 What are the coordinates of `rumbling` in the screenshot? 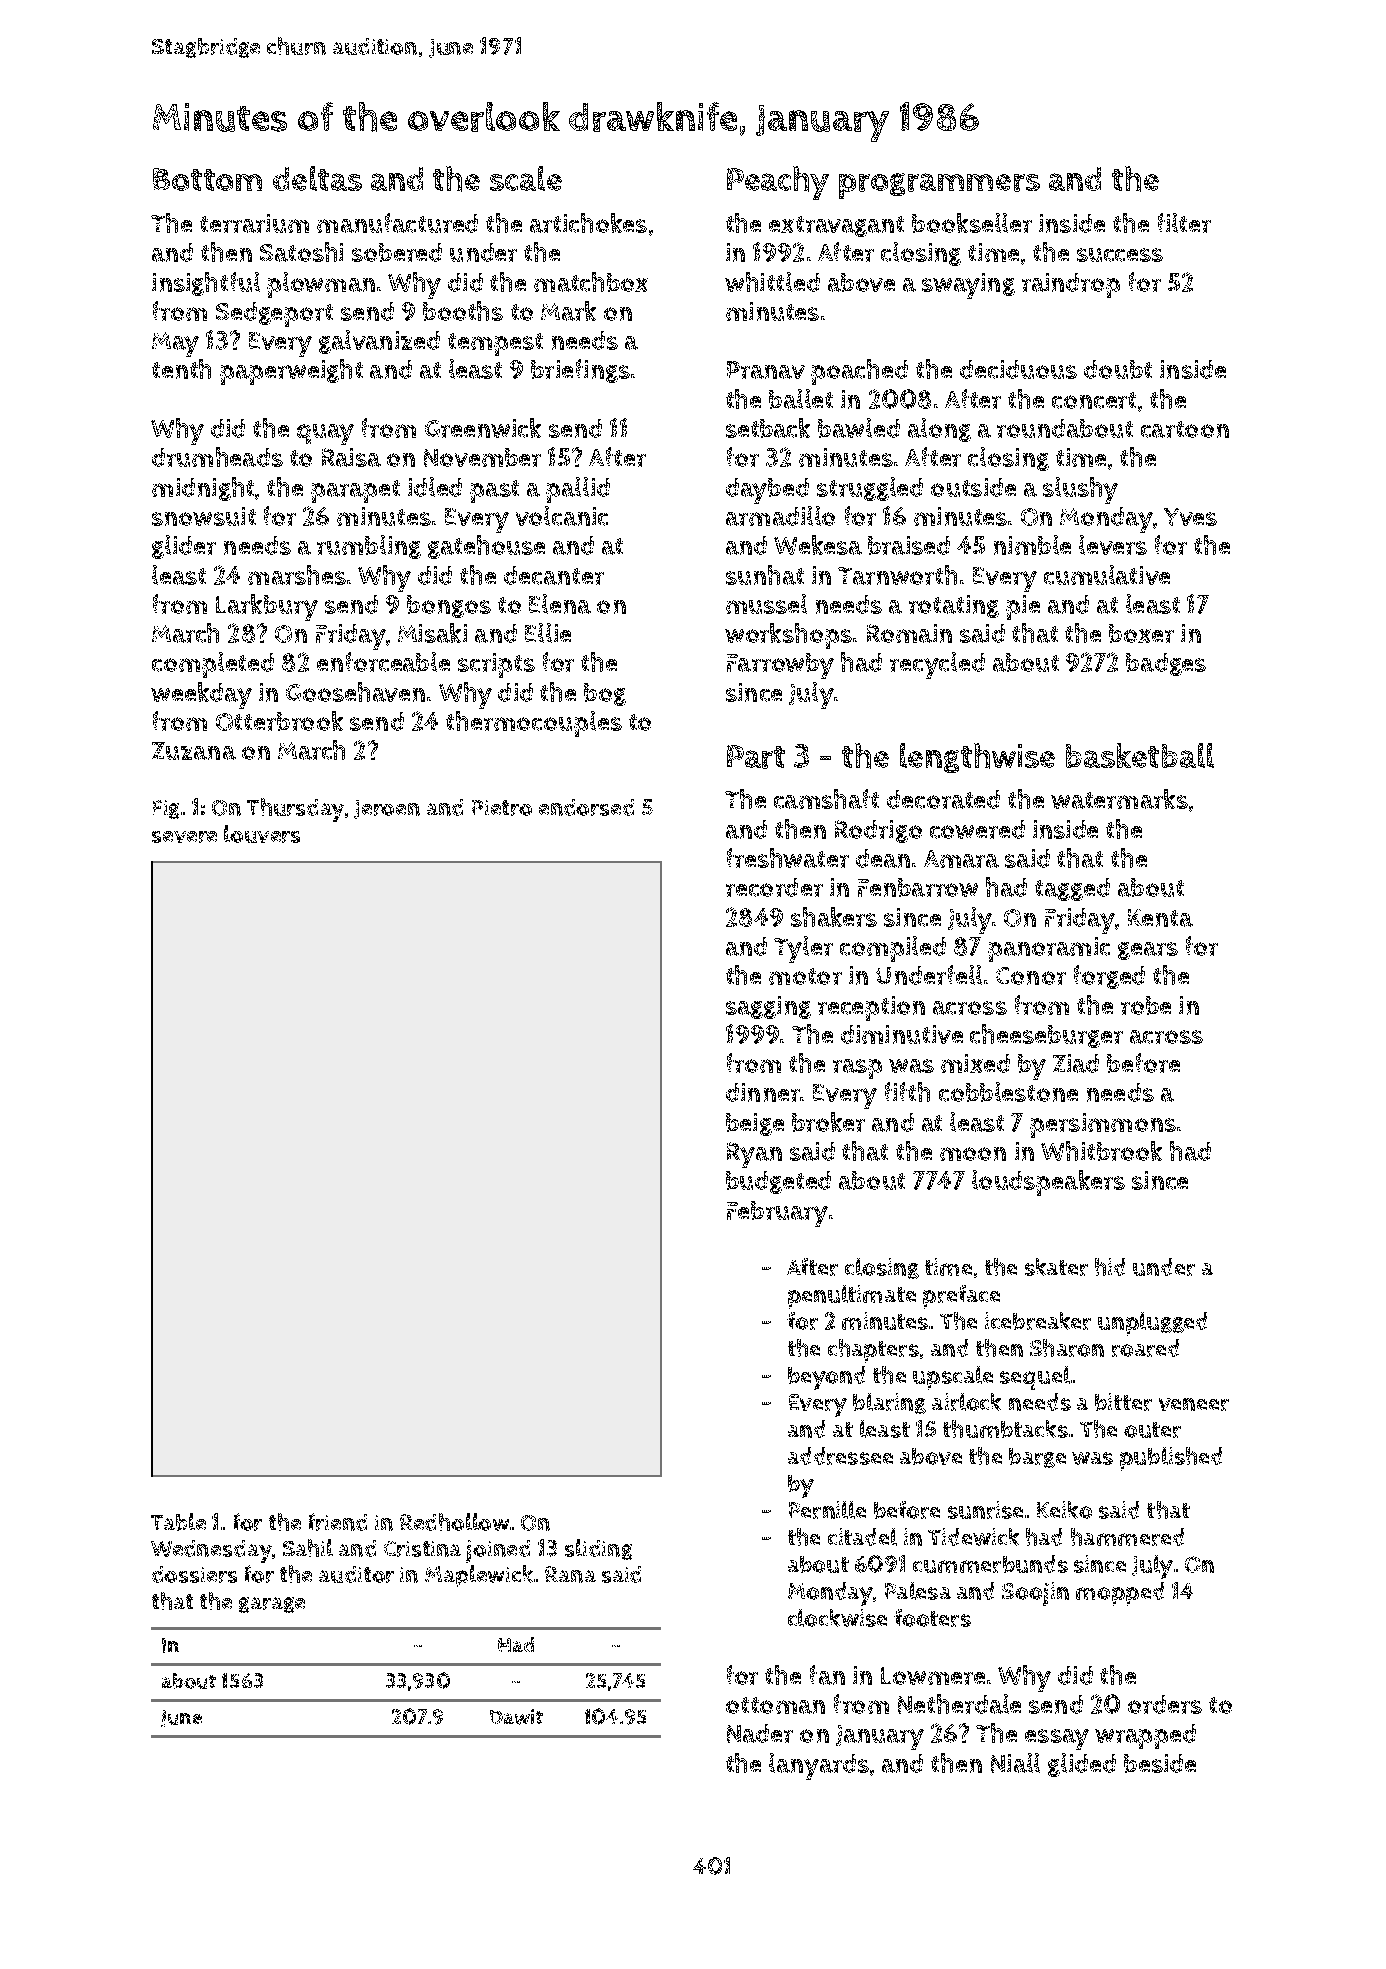 It's located at (369, 547).
